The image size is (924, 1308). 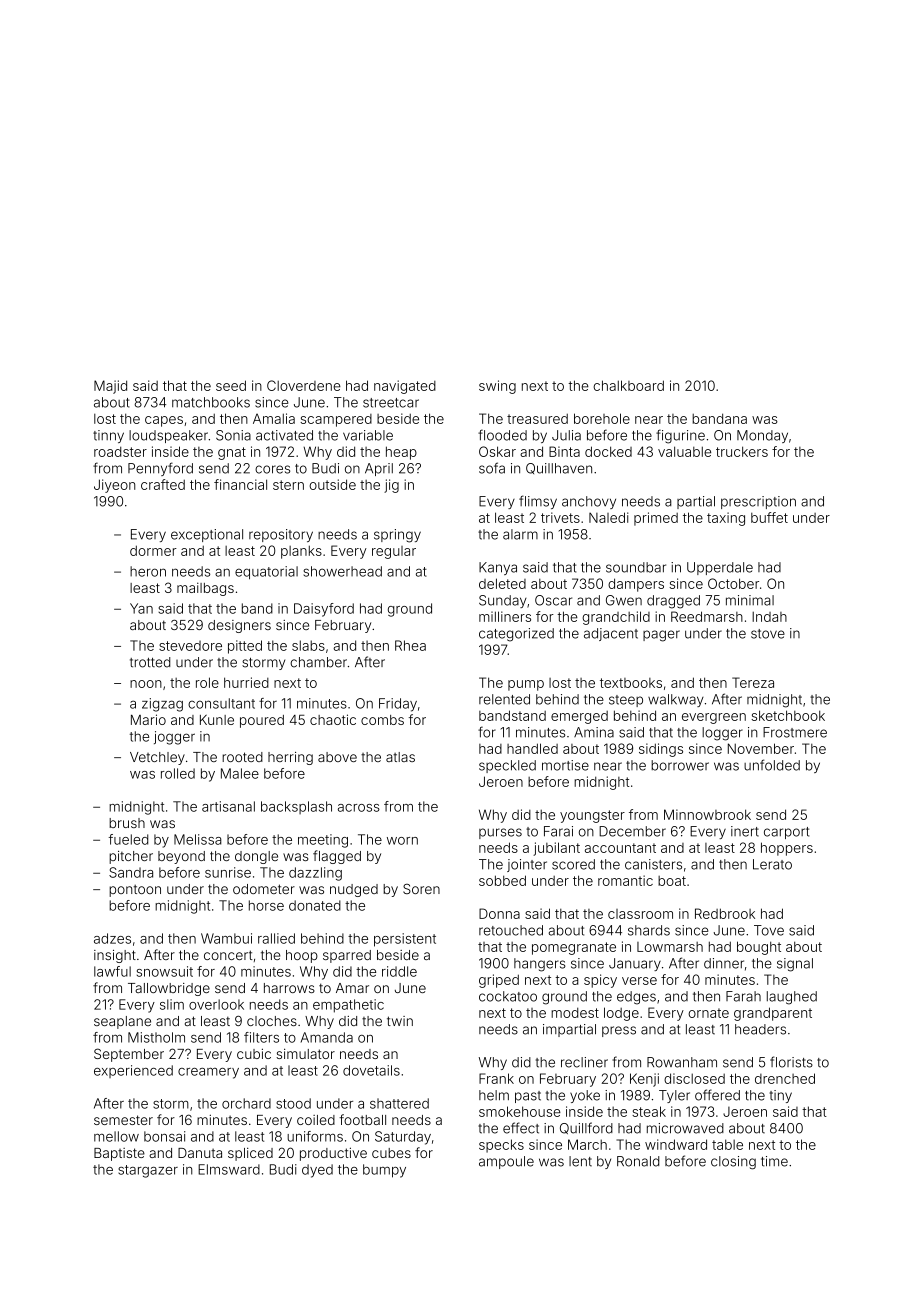 What do you see at coordinates (129, 1055) in the screenshot?
I see `September` at bounding box center [129, 1055].
